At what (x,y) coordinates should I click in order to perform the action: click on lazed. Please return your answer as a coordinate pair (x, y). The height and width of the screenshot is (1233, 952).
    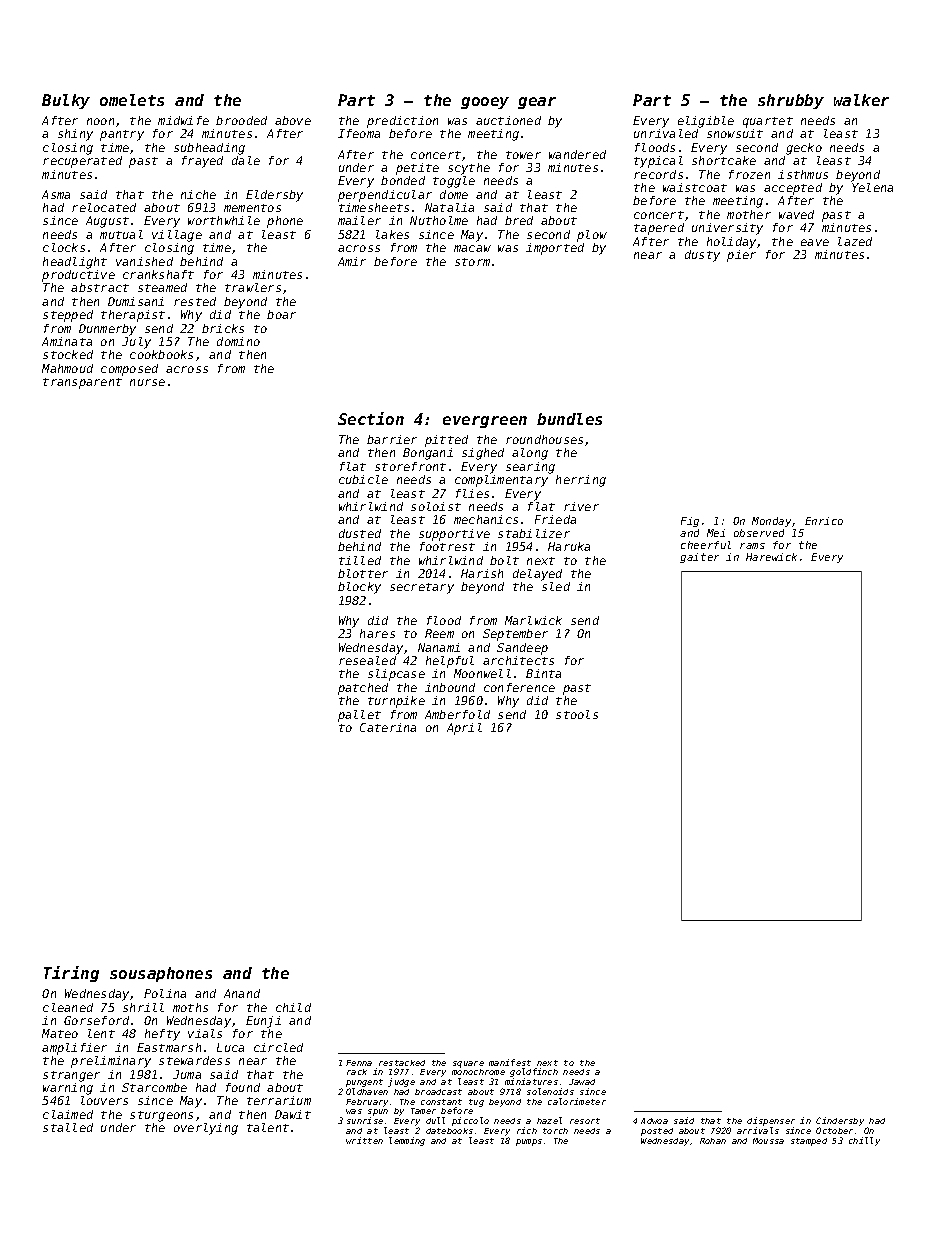
    Looking at the image, I should click on (855, 241).
